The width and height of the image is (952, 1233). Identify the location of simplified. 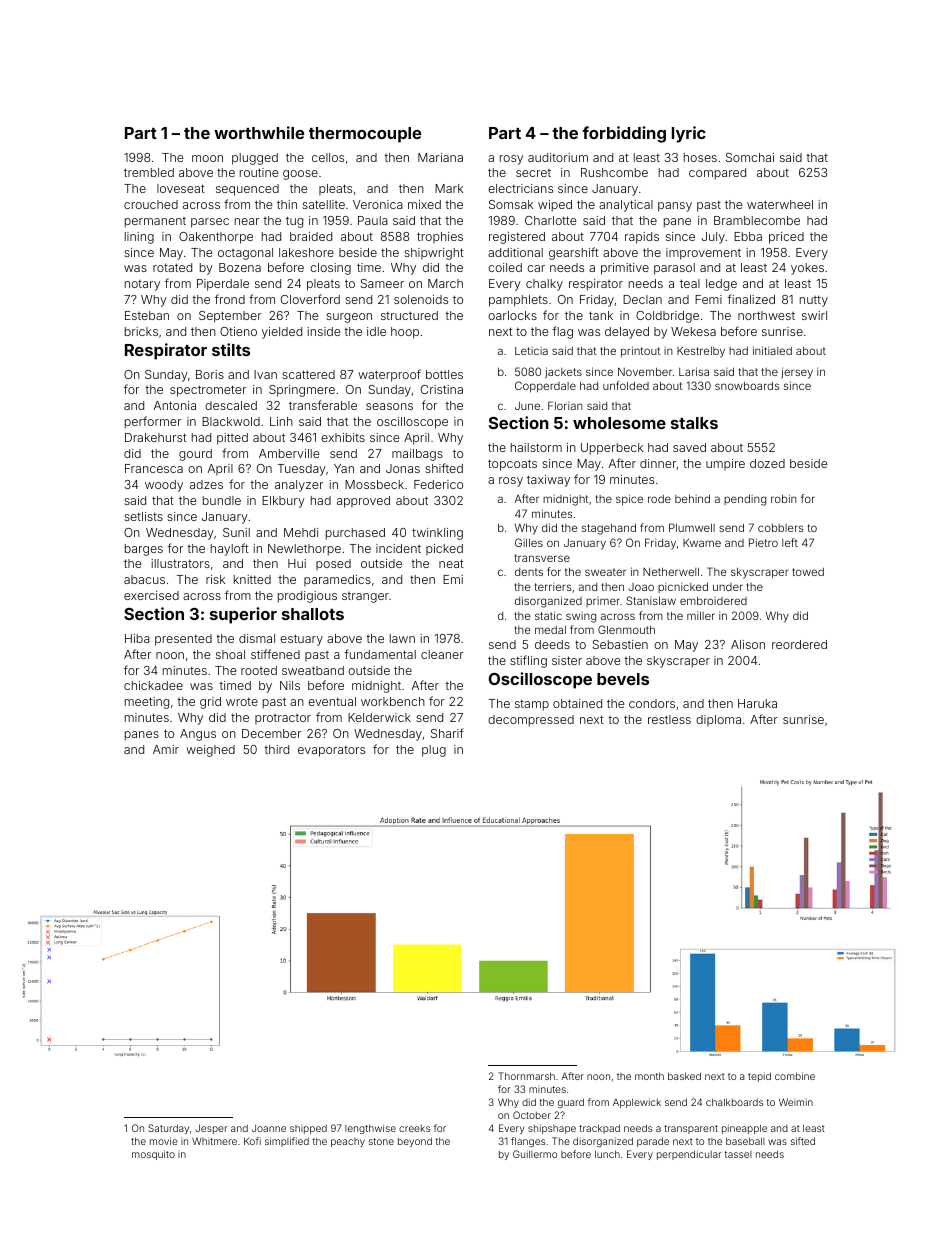
(287, 1142).
